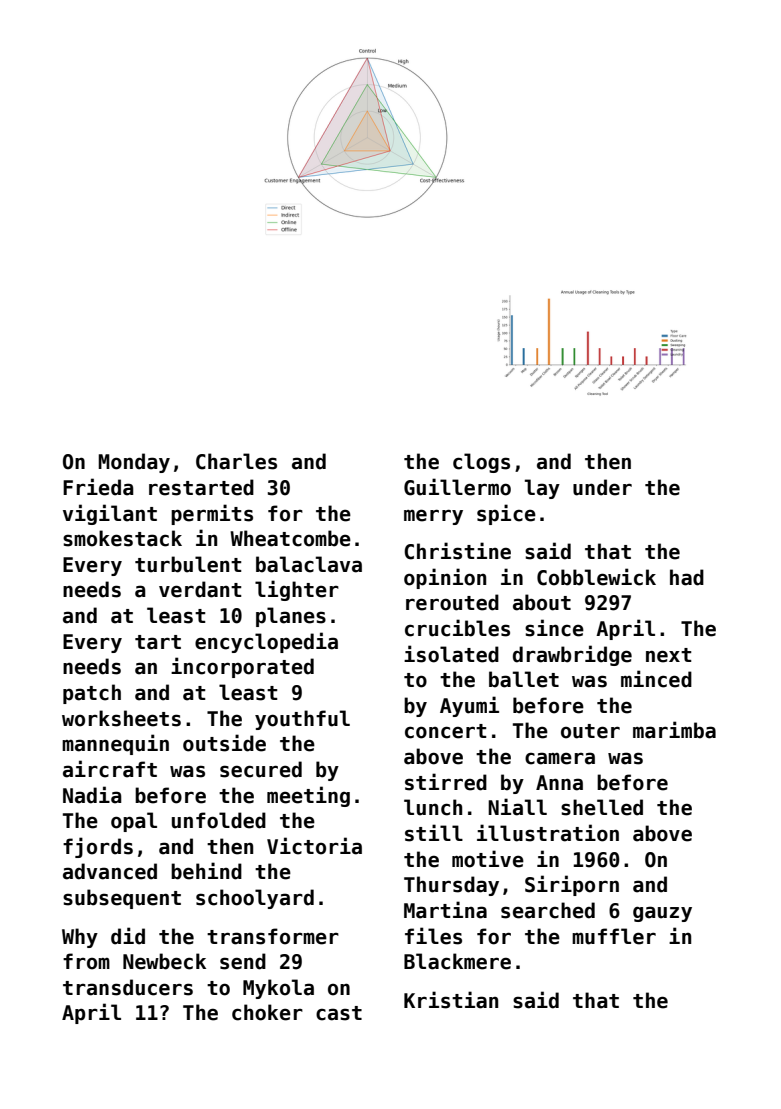 This screenshot has width=781, height=1109. I want to click on Frieda, so click(98, 487).
